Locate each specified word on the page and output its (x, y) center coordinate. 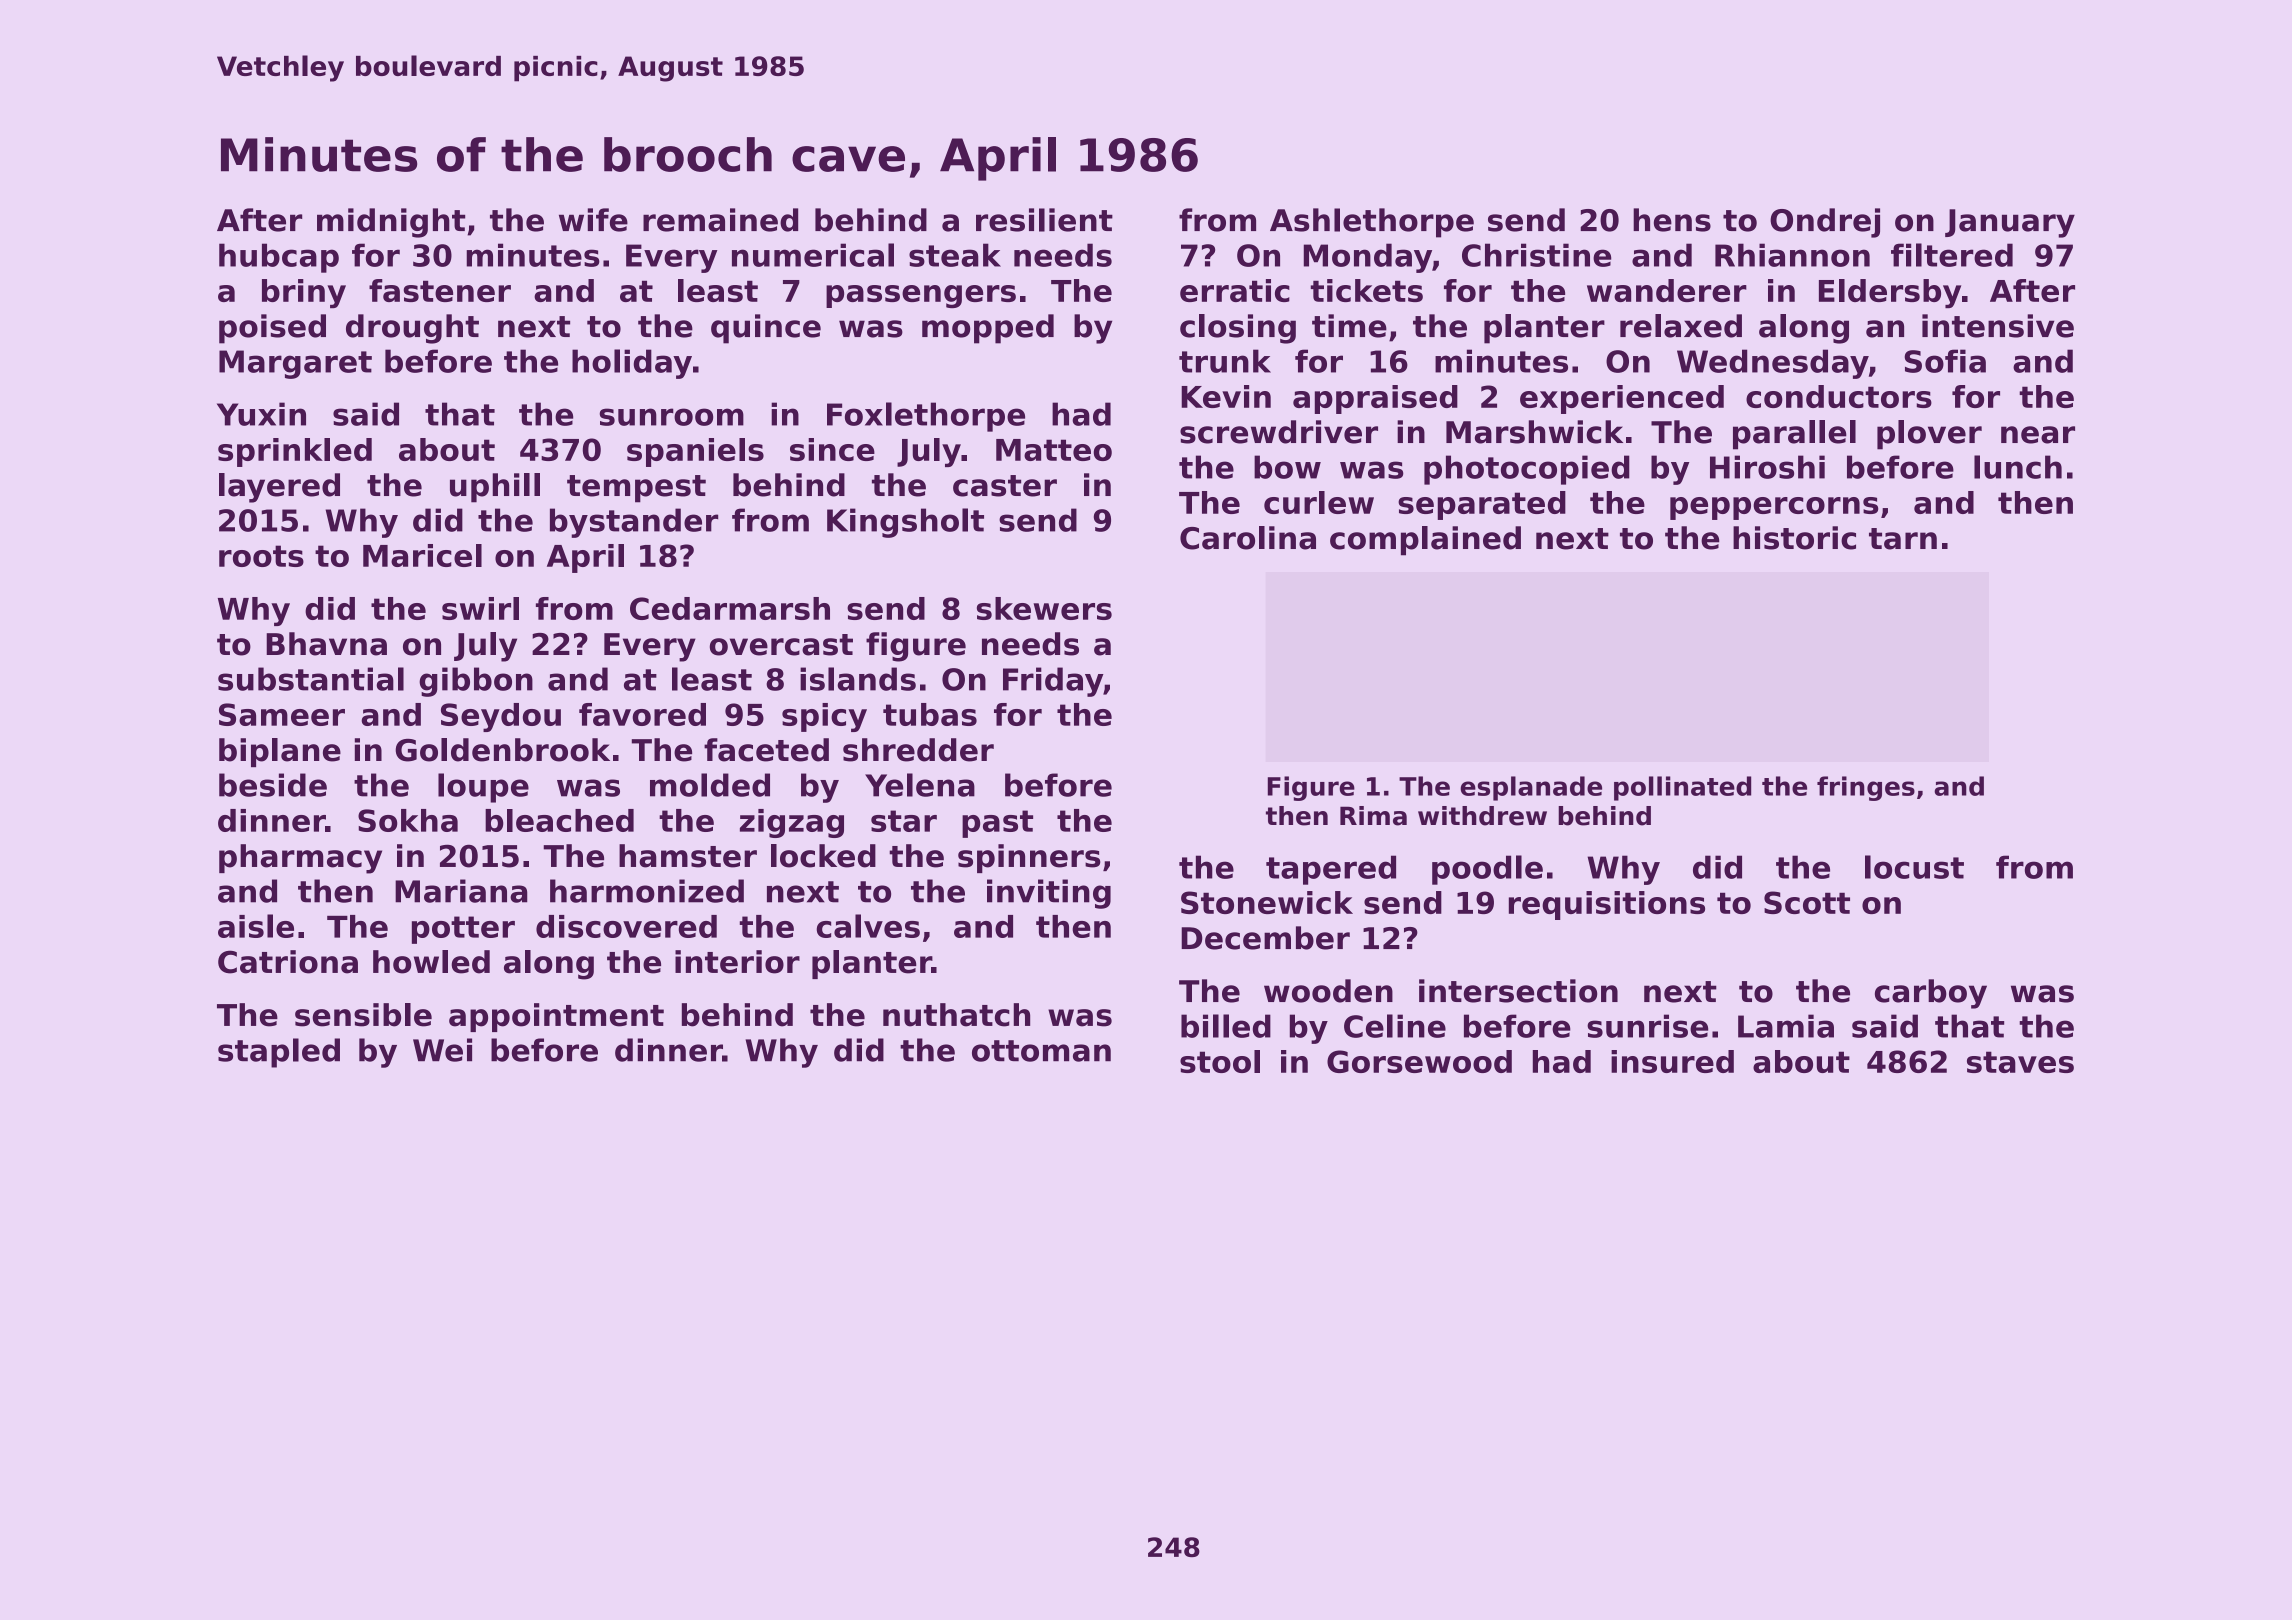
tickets (1366, 290)
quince (766, 329)
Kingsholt (905, 523)
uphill (495, 488)
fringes (1866, 788)
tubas (930, 714)
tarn (1903, 539)
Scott (1807, 902)
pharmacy (300, 859)
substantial (311, 679)
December (1265, 938)
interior (737, 962)
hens (1672, 220)
